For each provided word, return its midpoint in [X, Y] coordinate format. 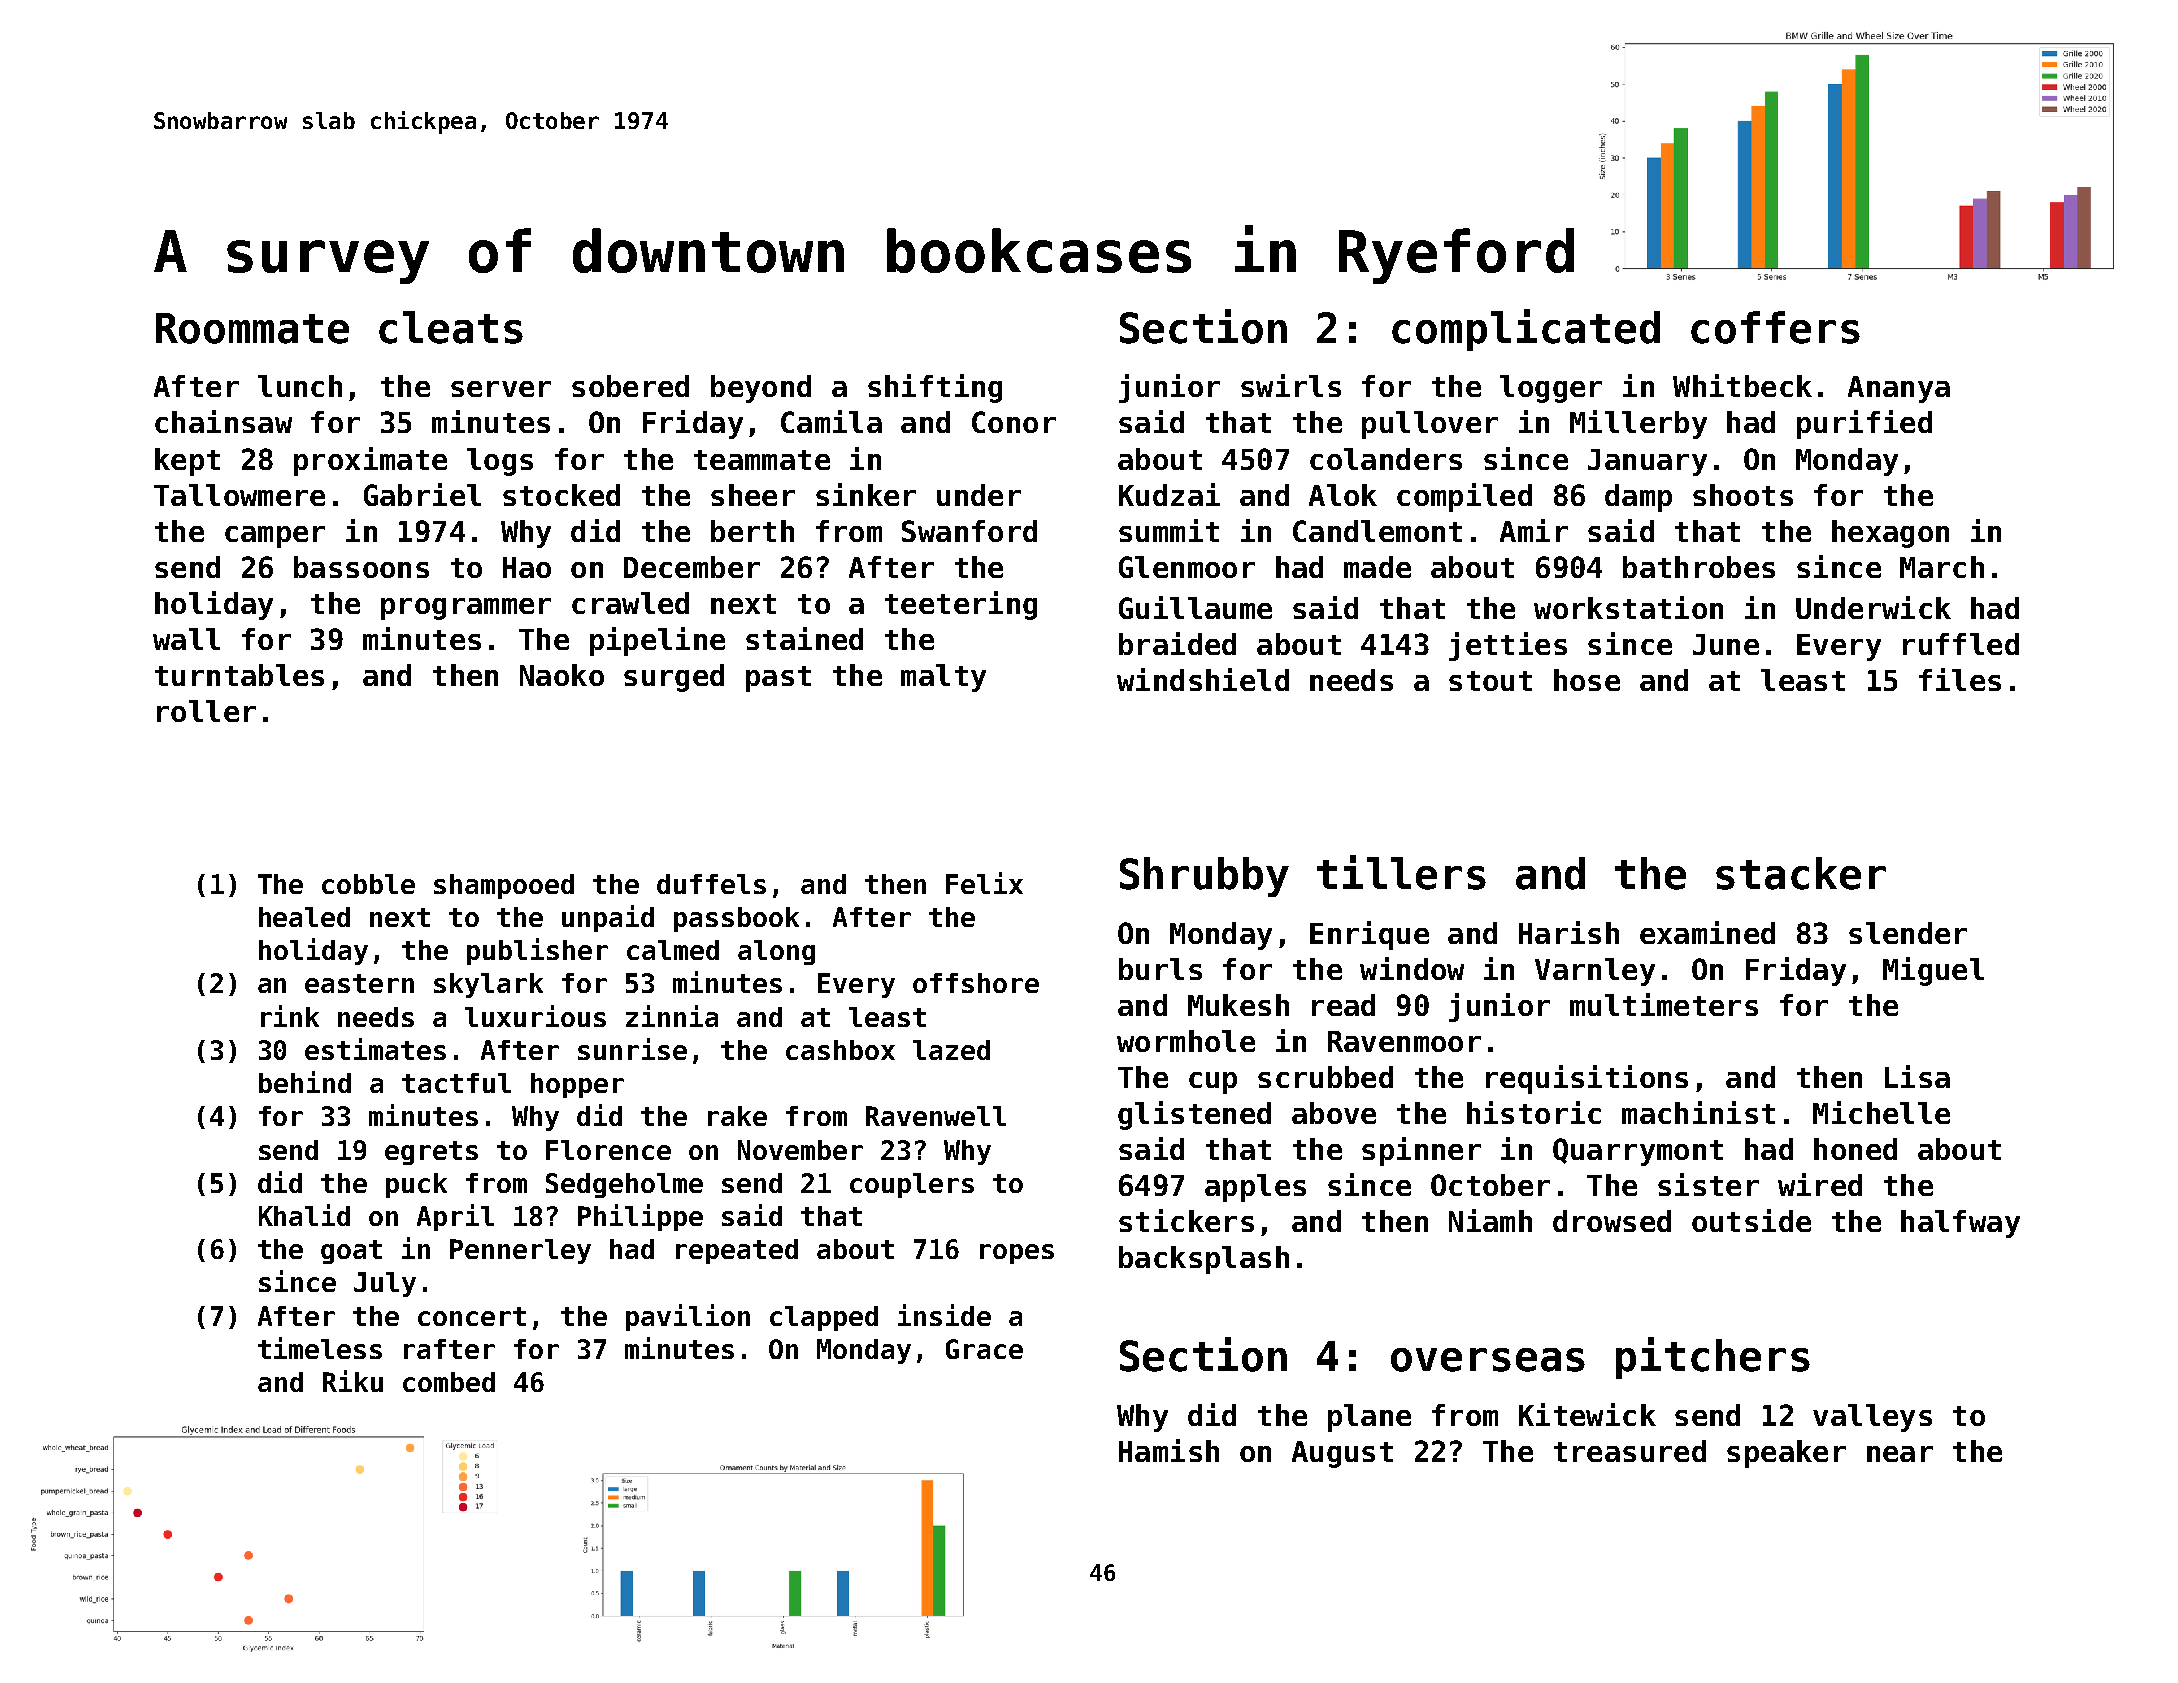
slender [1908, 933]
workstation [1628, 607]
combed [449, 1382]
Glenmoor [1187, 567]
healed [304, 917]
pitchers [1713, 1358]
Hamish [1169, 1450]
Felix [984, 883]
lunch [300, 386]
